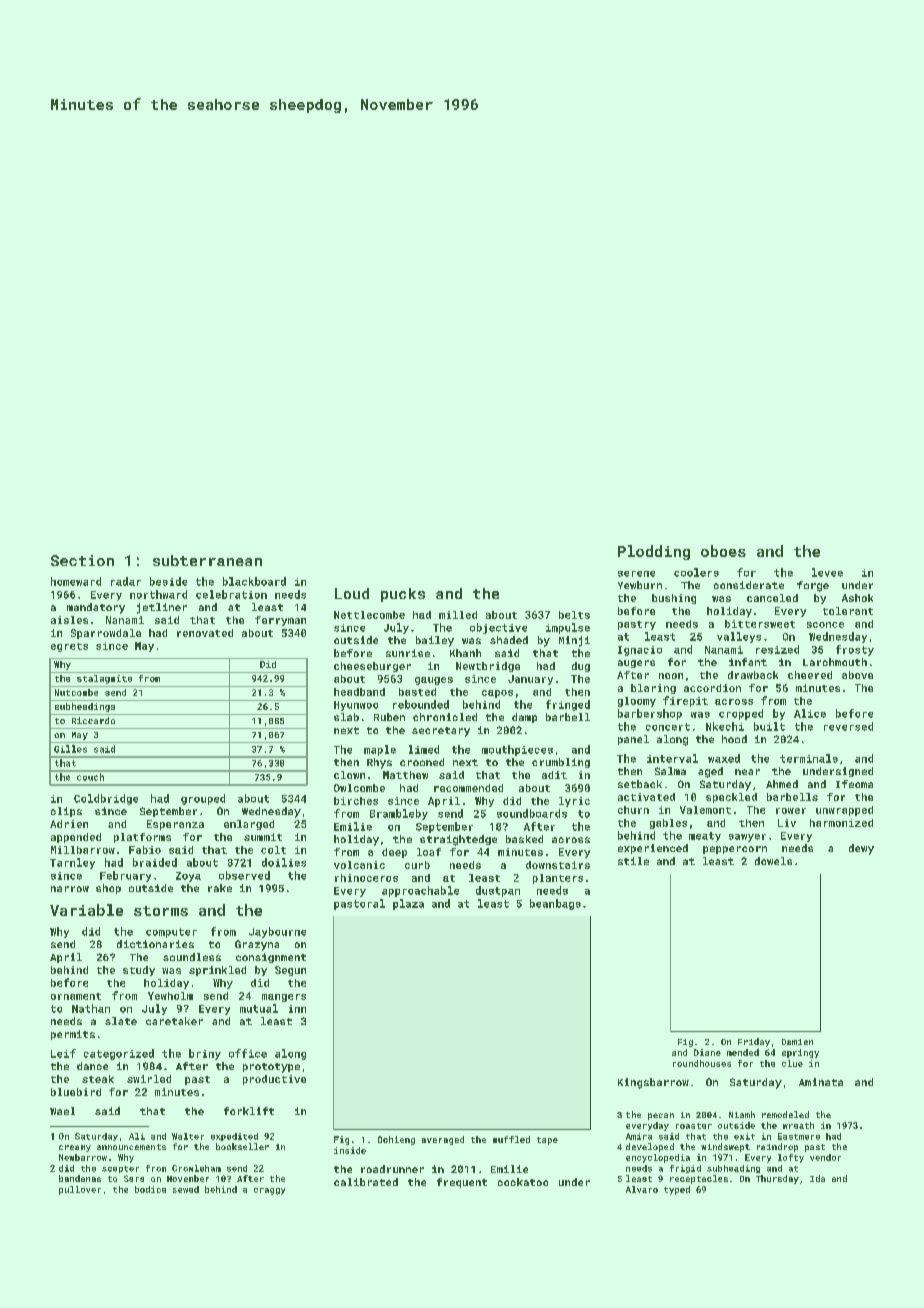  What do you see at coordinates (372, 667) in the screenshot?
I see `cheeseburger` at bounding box center [372, 667].
